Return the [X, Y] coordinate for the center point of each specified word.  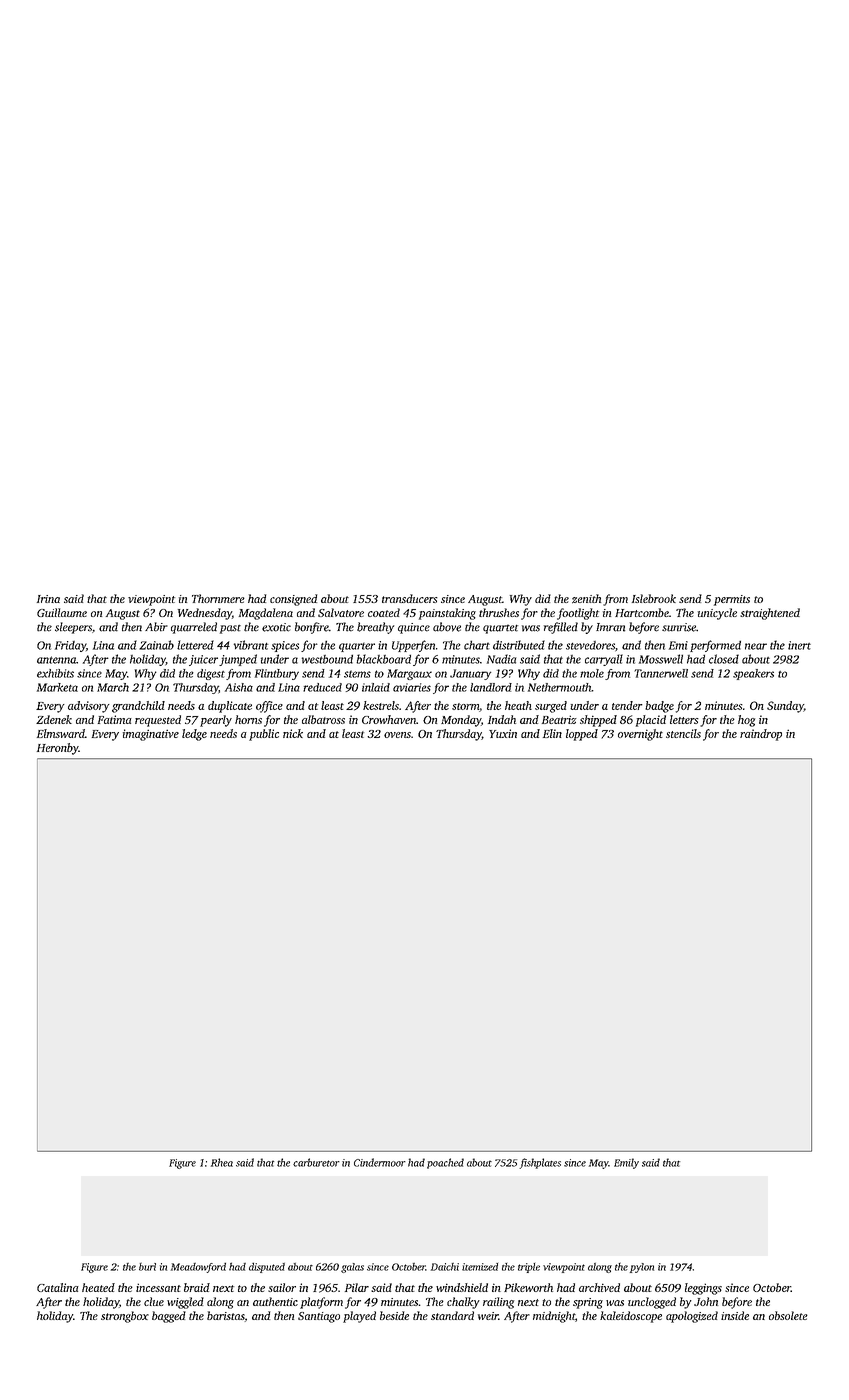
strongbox [125, 1317]
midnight [554, 1317]
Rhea [222, 1162]
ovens [397, 735]
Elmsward [61, 733]
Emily [626, 1163]
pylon [642, 1268]
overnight [640, 735]
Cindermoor [380, 1162]
